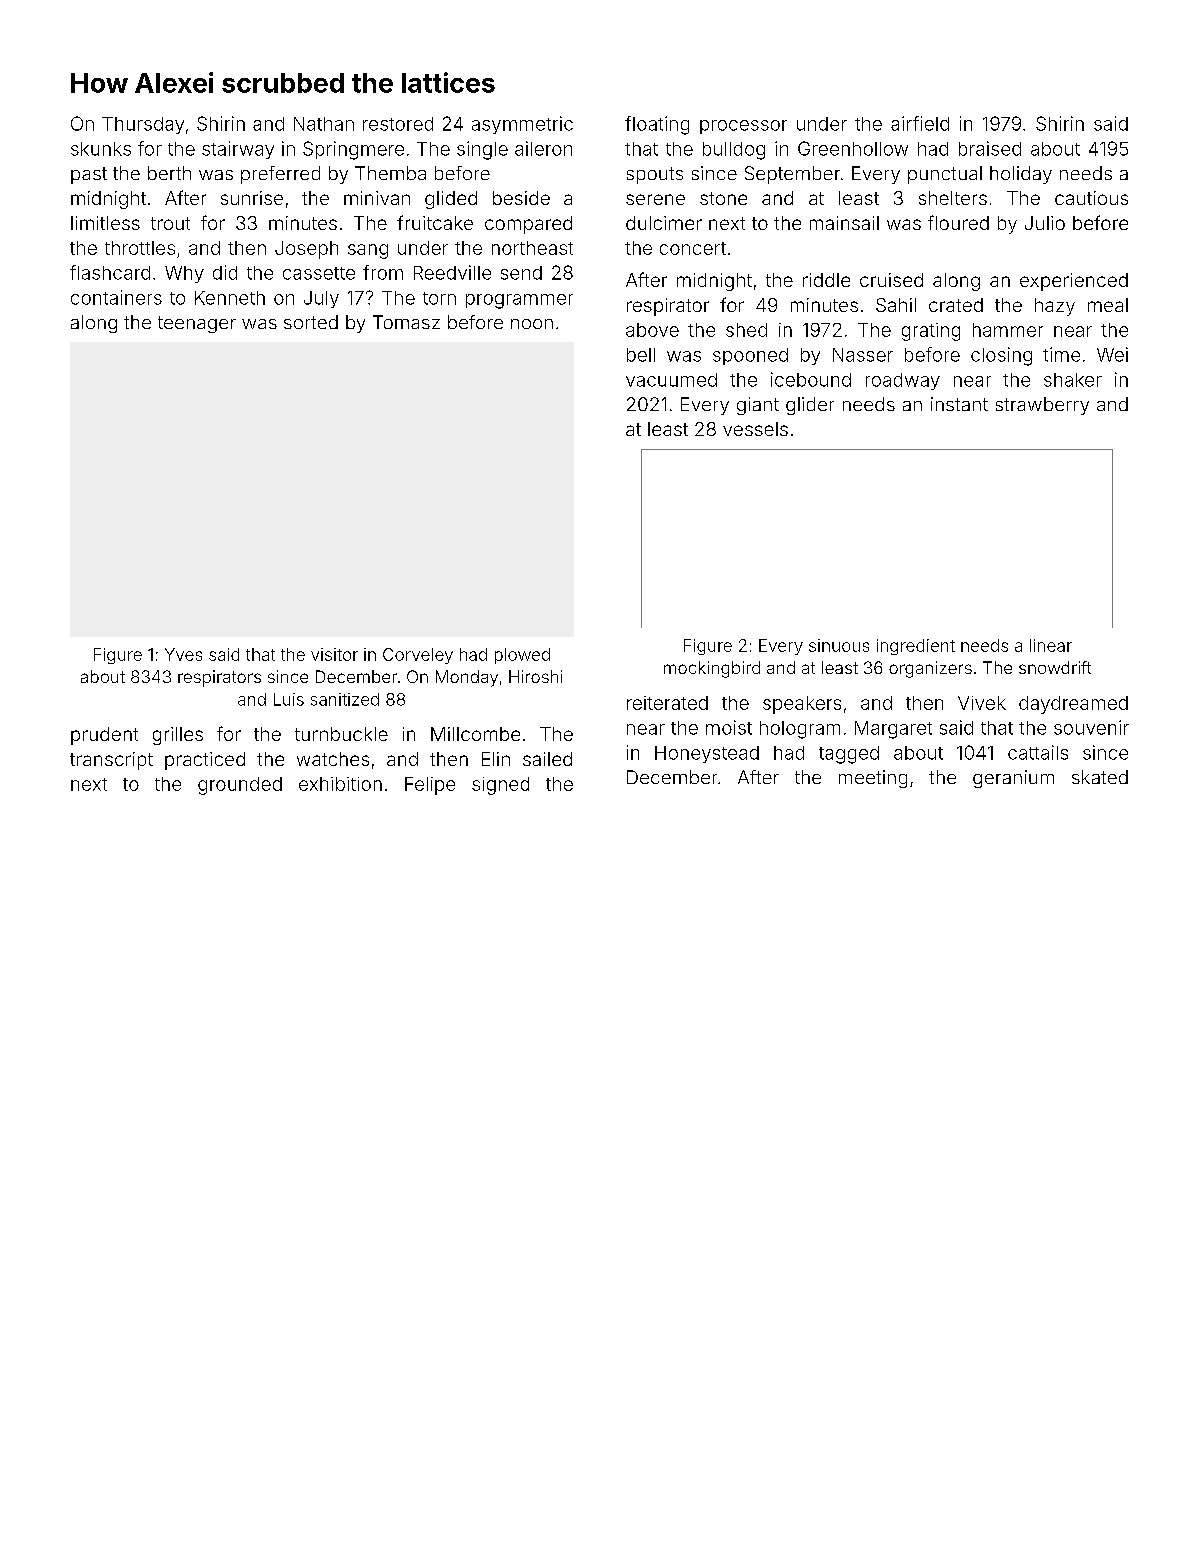 The image size is (1199, 1552). Describe the element at coordinates (920, 123) in the screenshot. I see `airfield` at that location.
